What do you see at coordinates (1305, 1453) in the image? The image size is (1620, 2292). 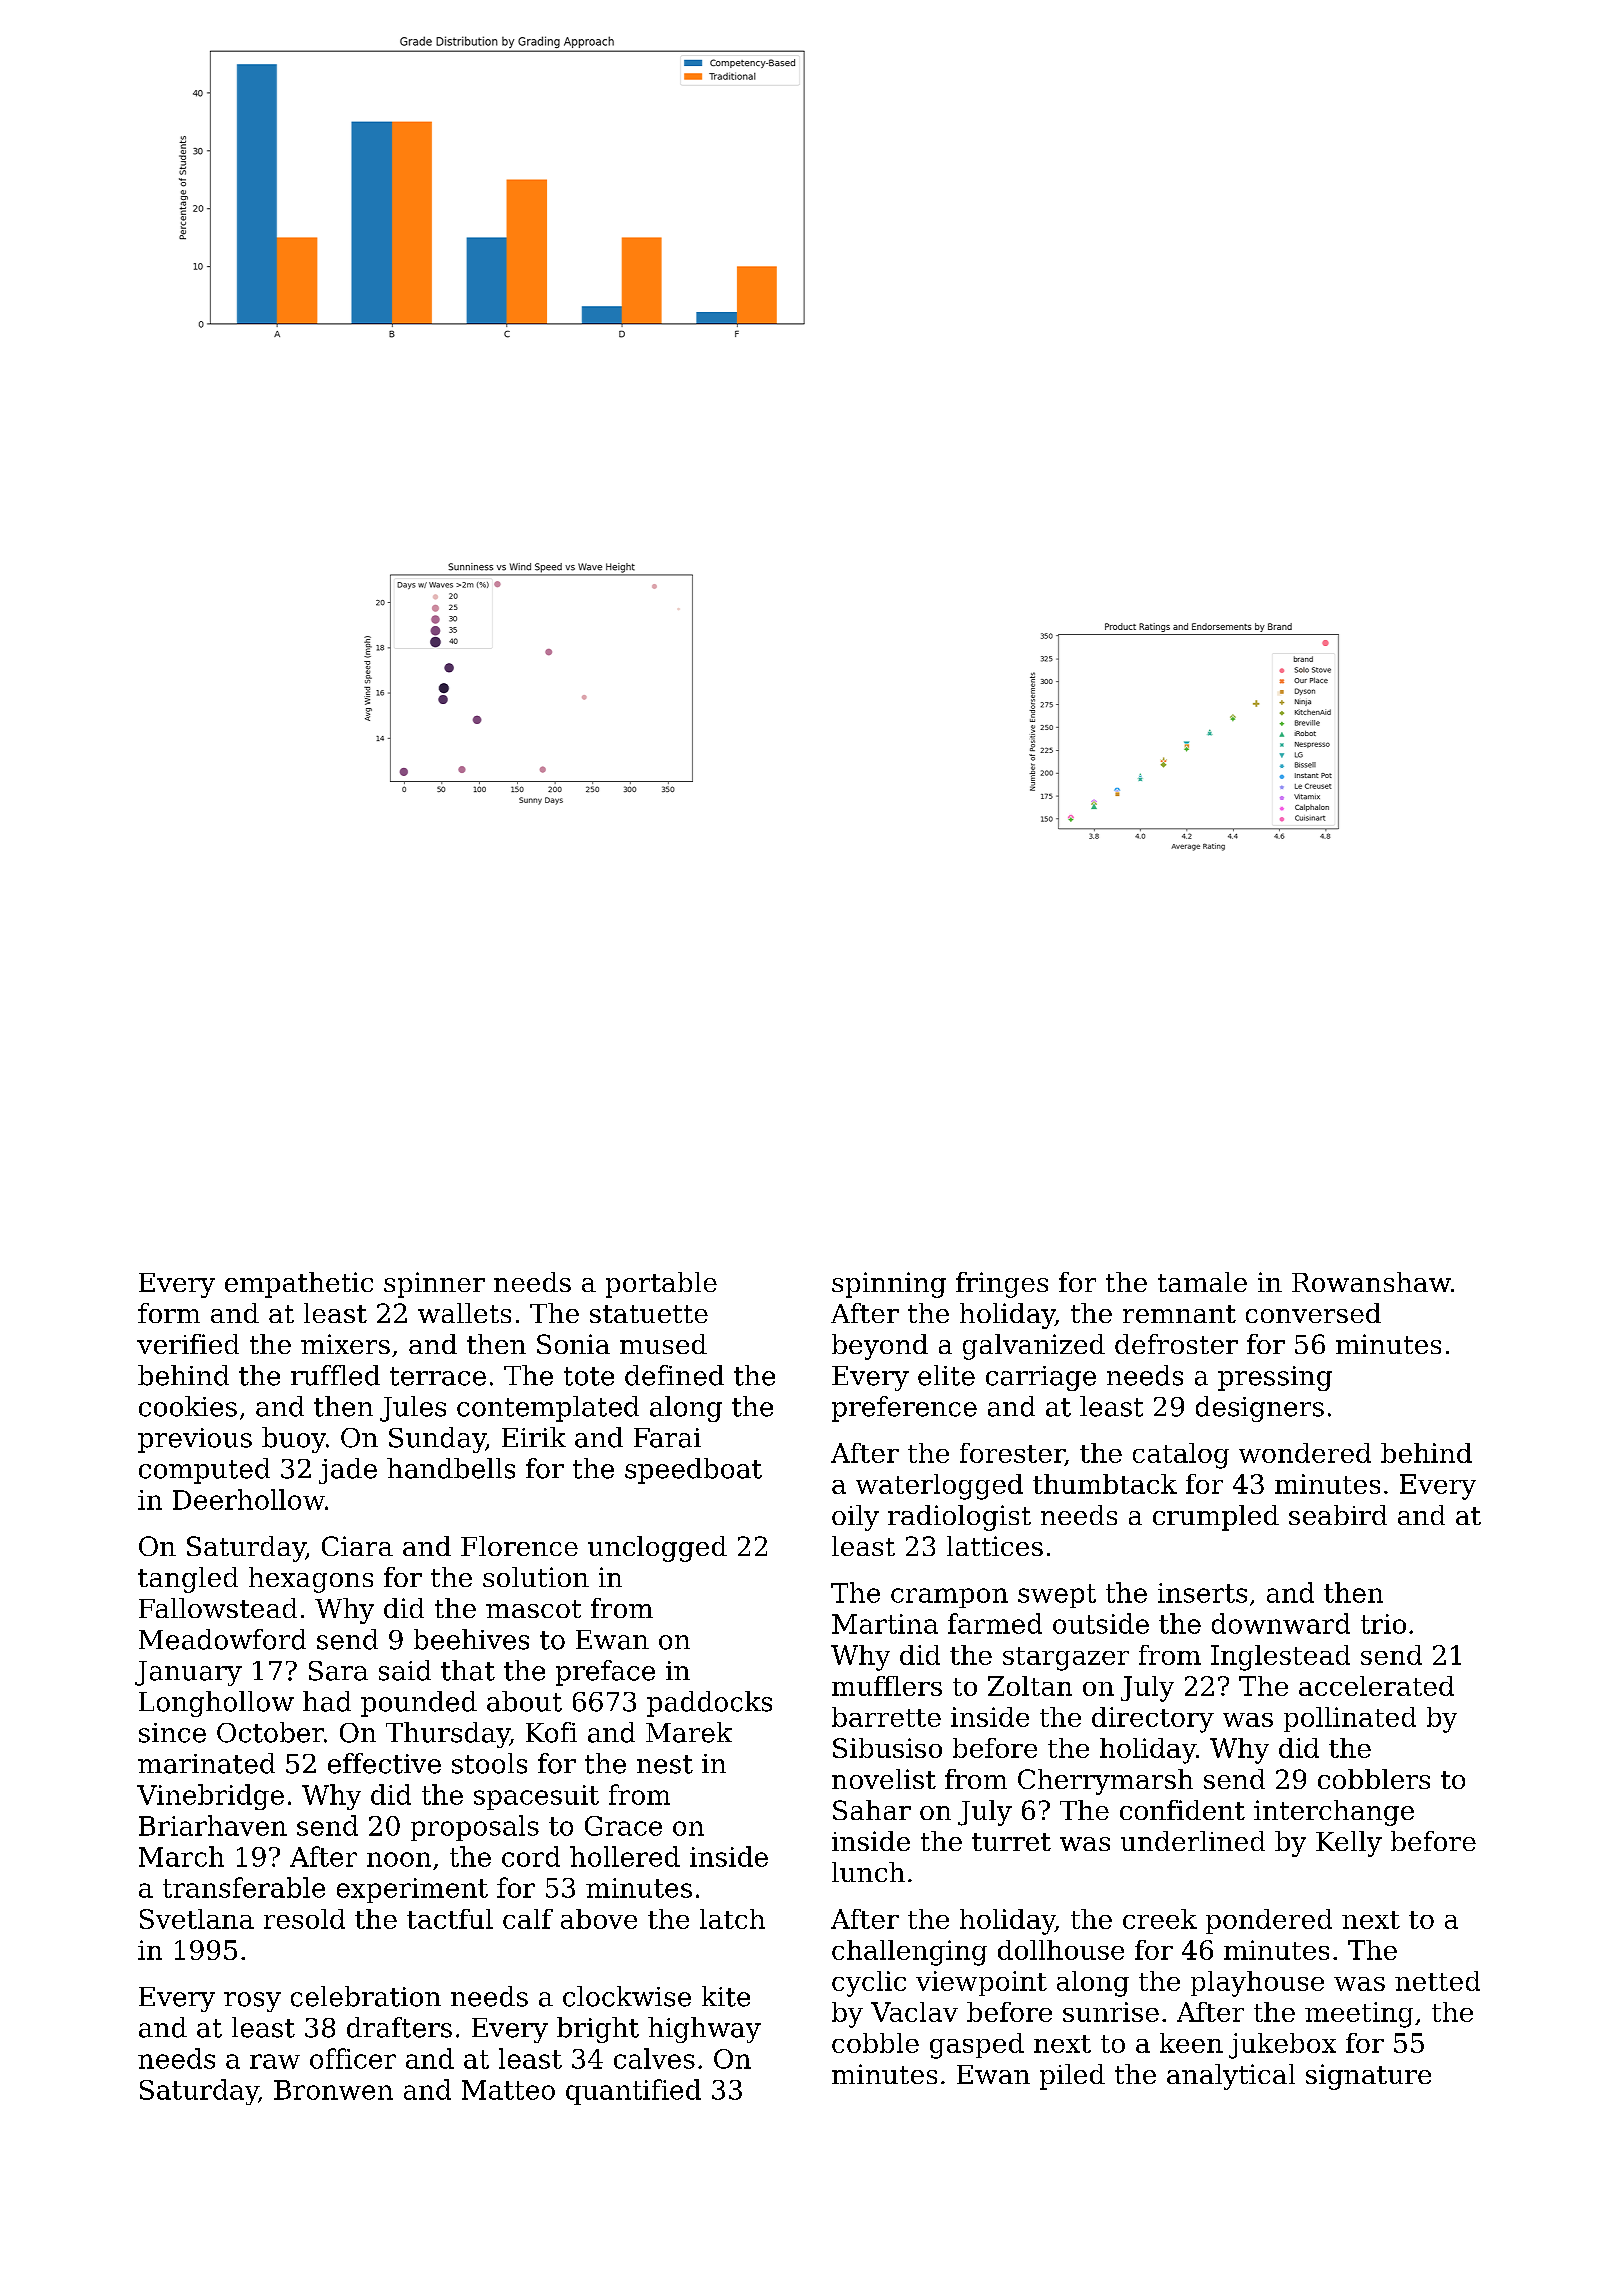 I see `wondered` at bounding box center [1305, 1453].
